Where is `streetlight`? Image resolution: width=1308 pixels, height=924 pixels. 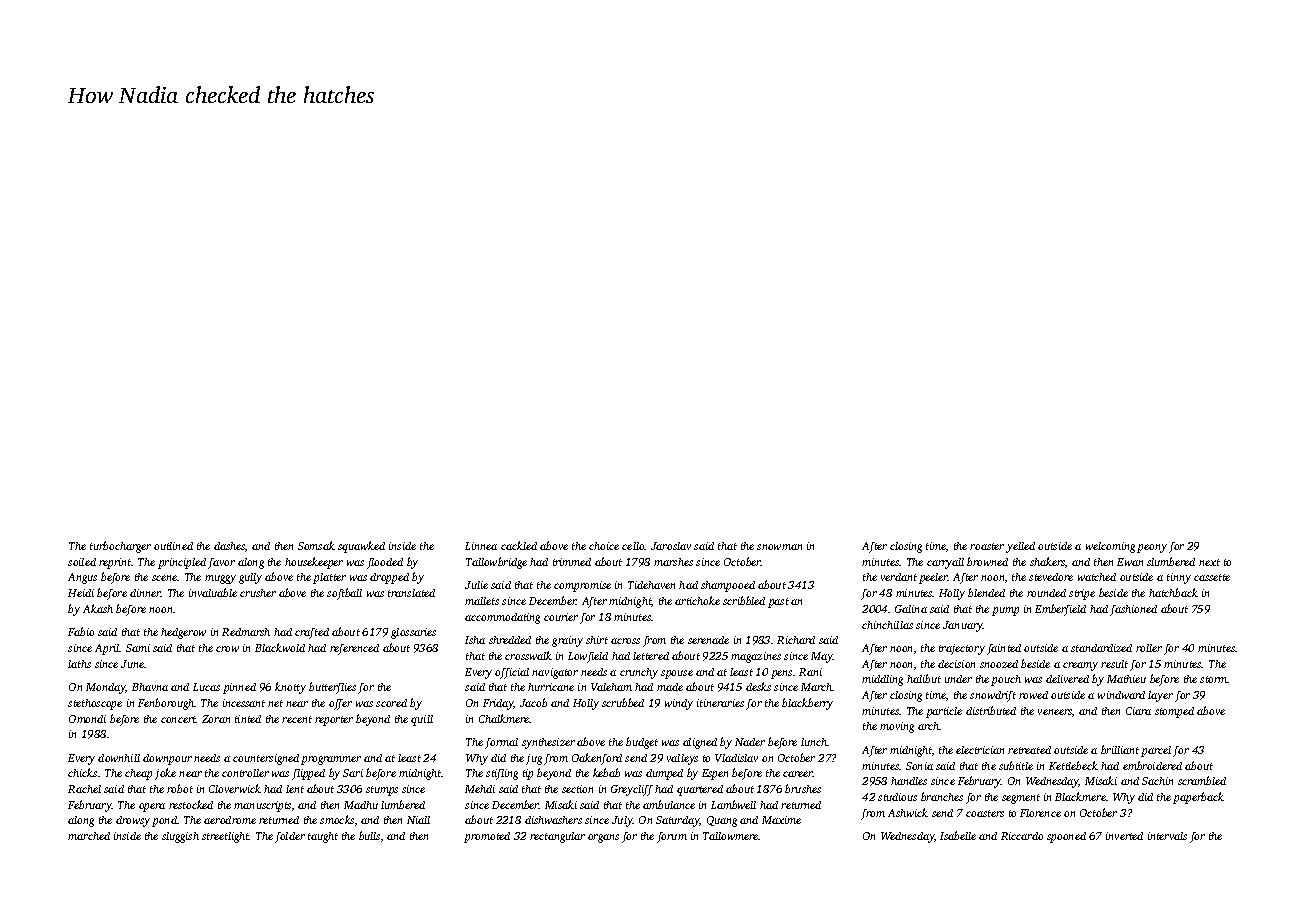
streetlight is located at coordinates (225, 837).
